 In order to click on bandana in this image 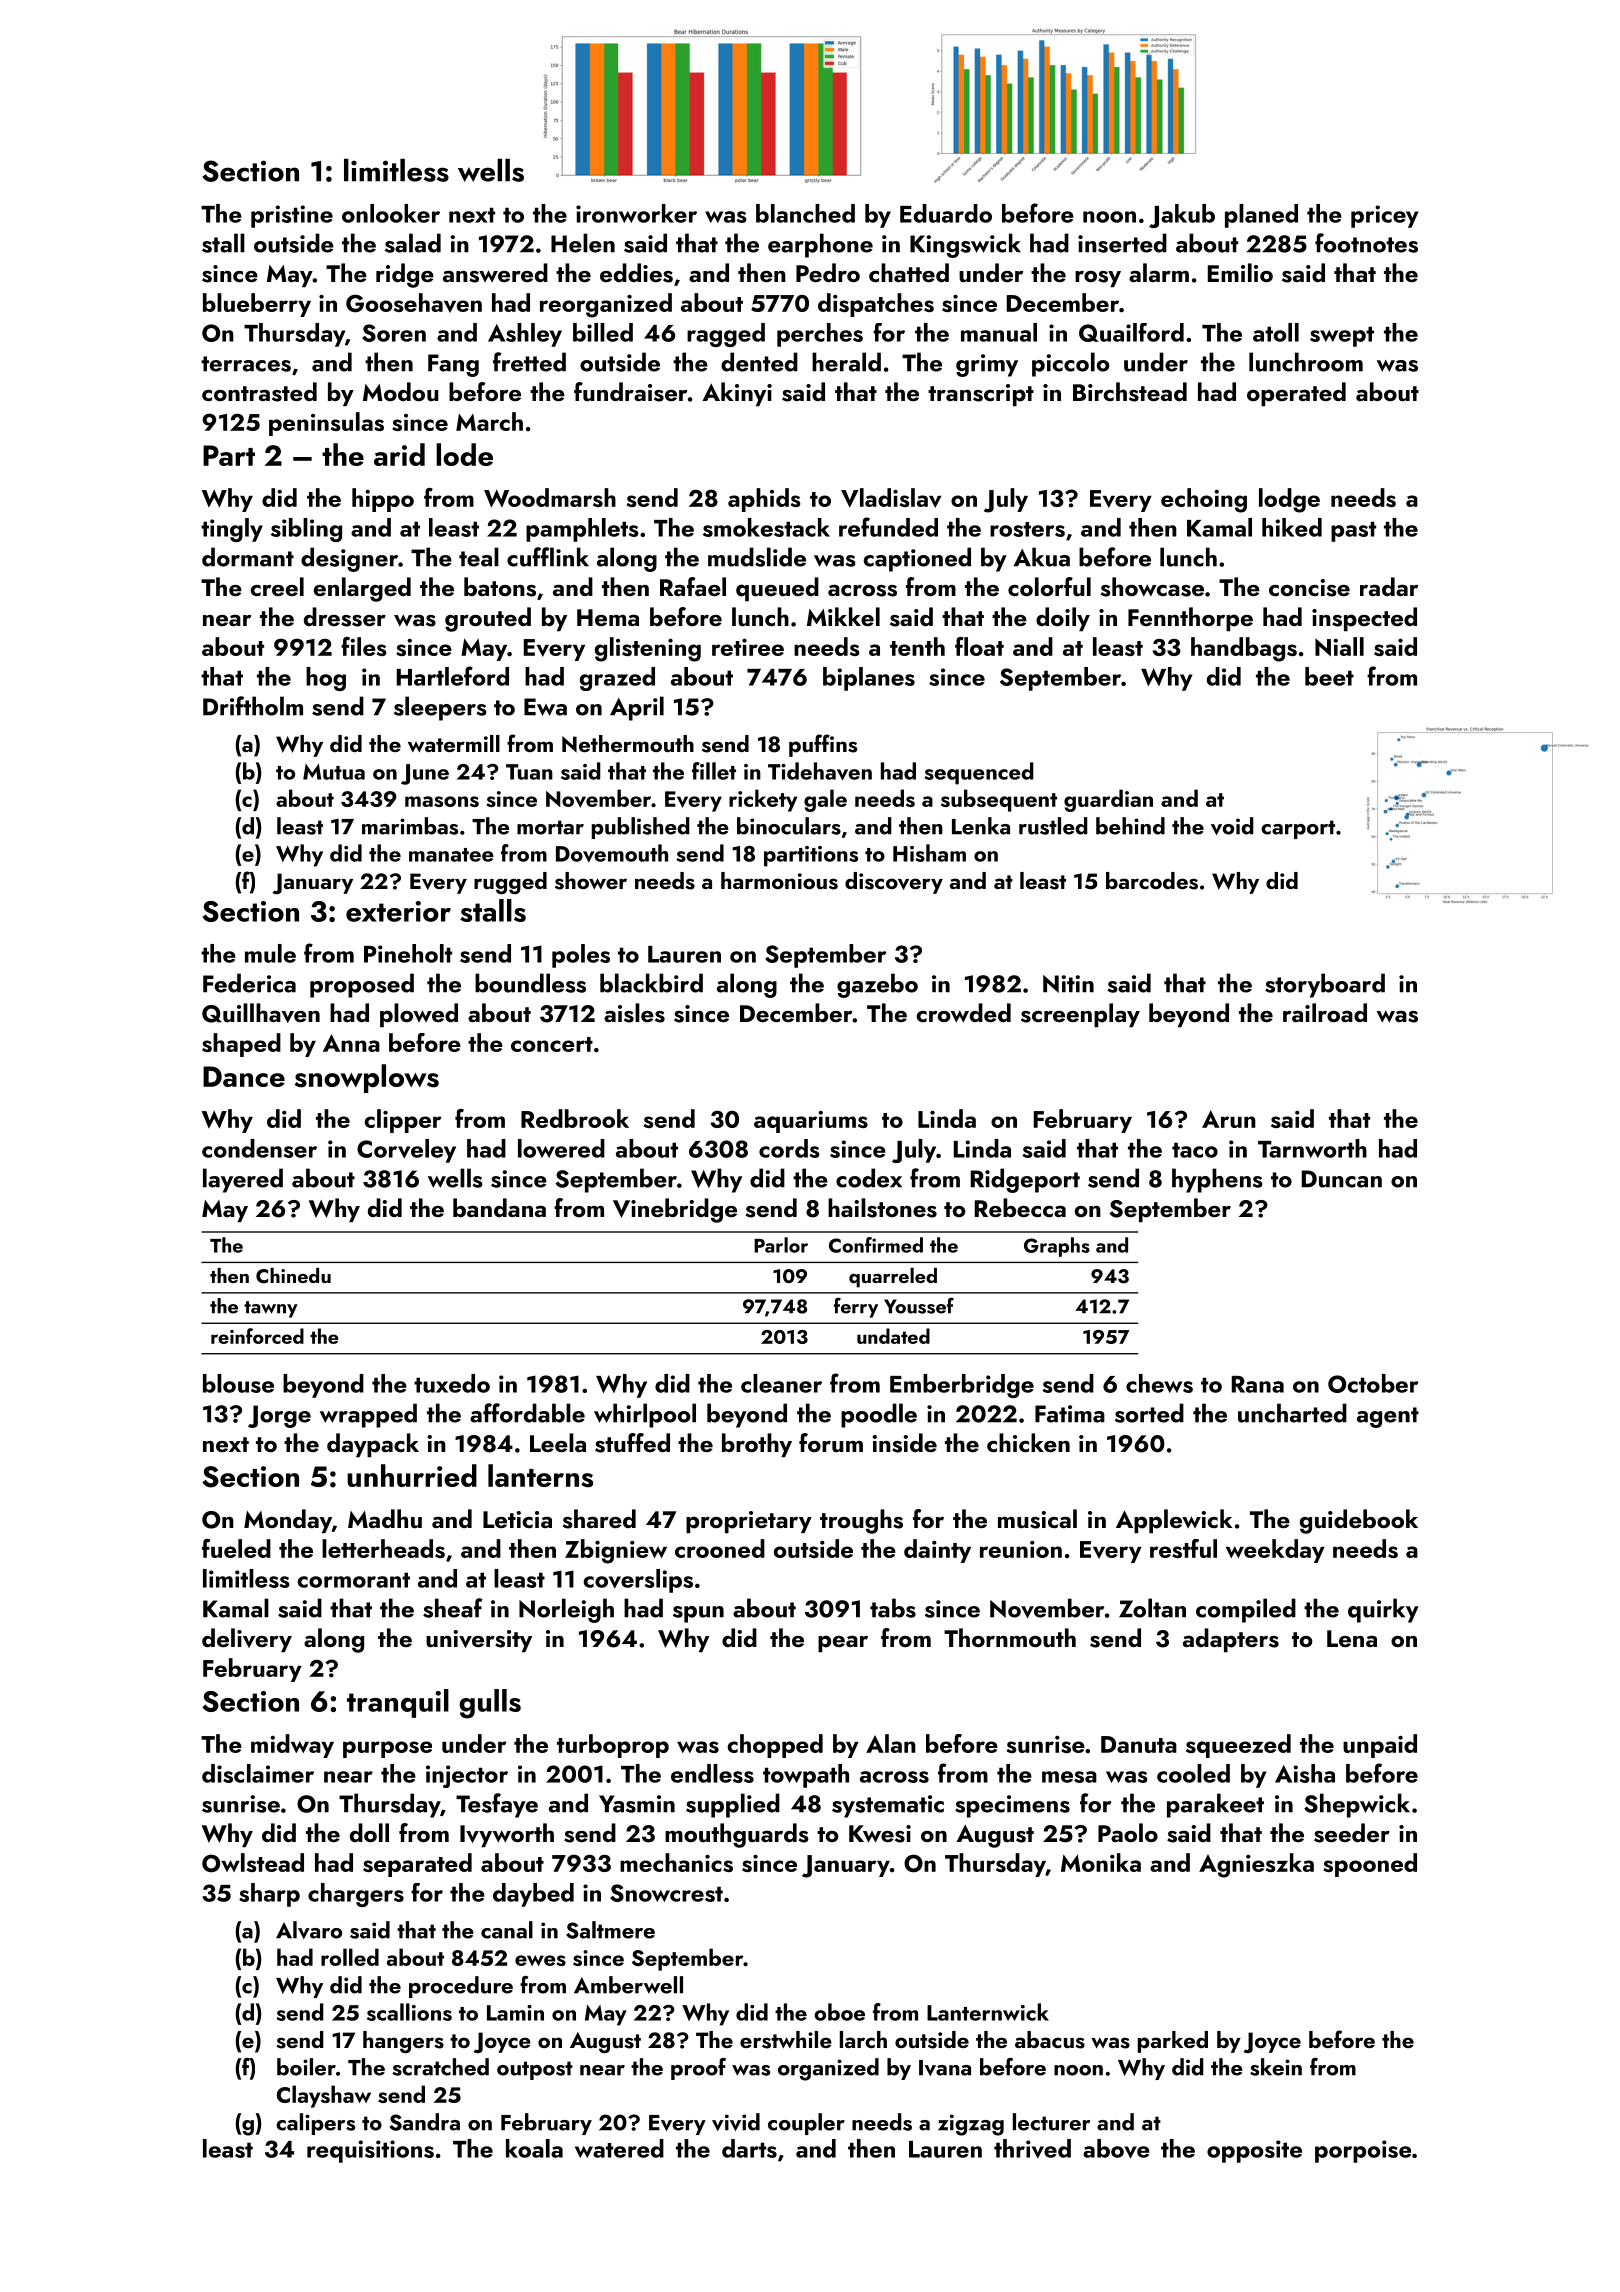, I will do `click(499, 1207)`.
